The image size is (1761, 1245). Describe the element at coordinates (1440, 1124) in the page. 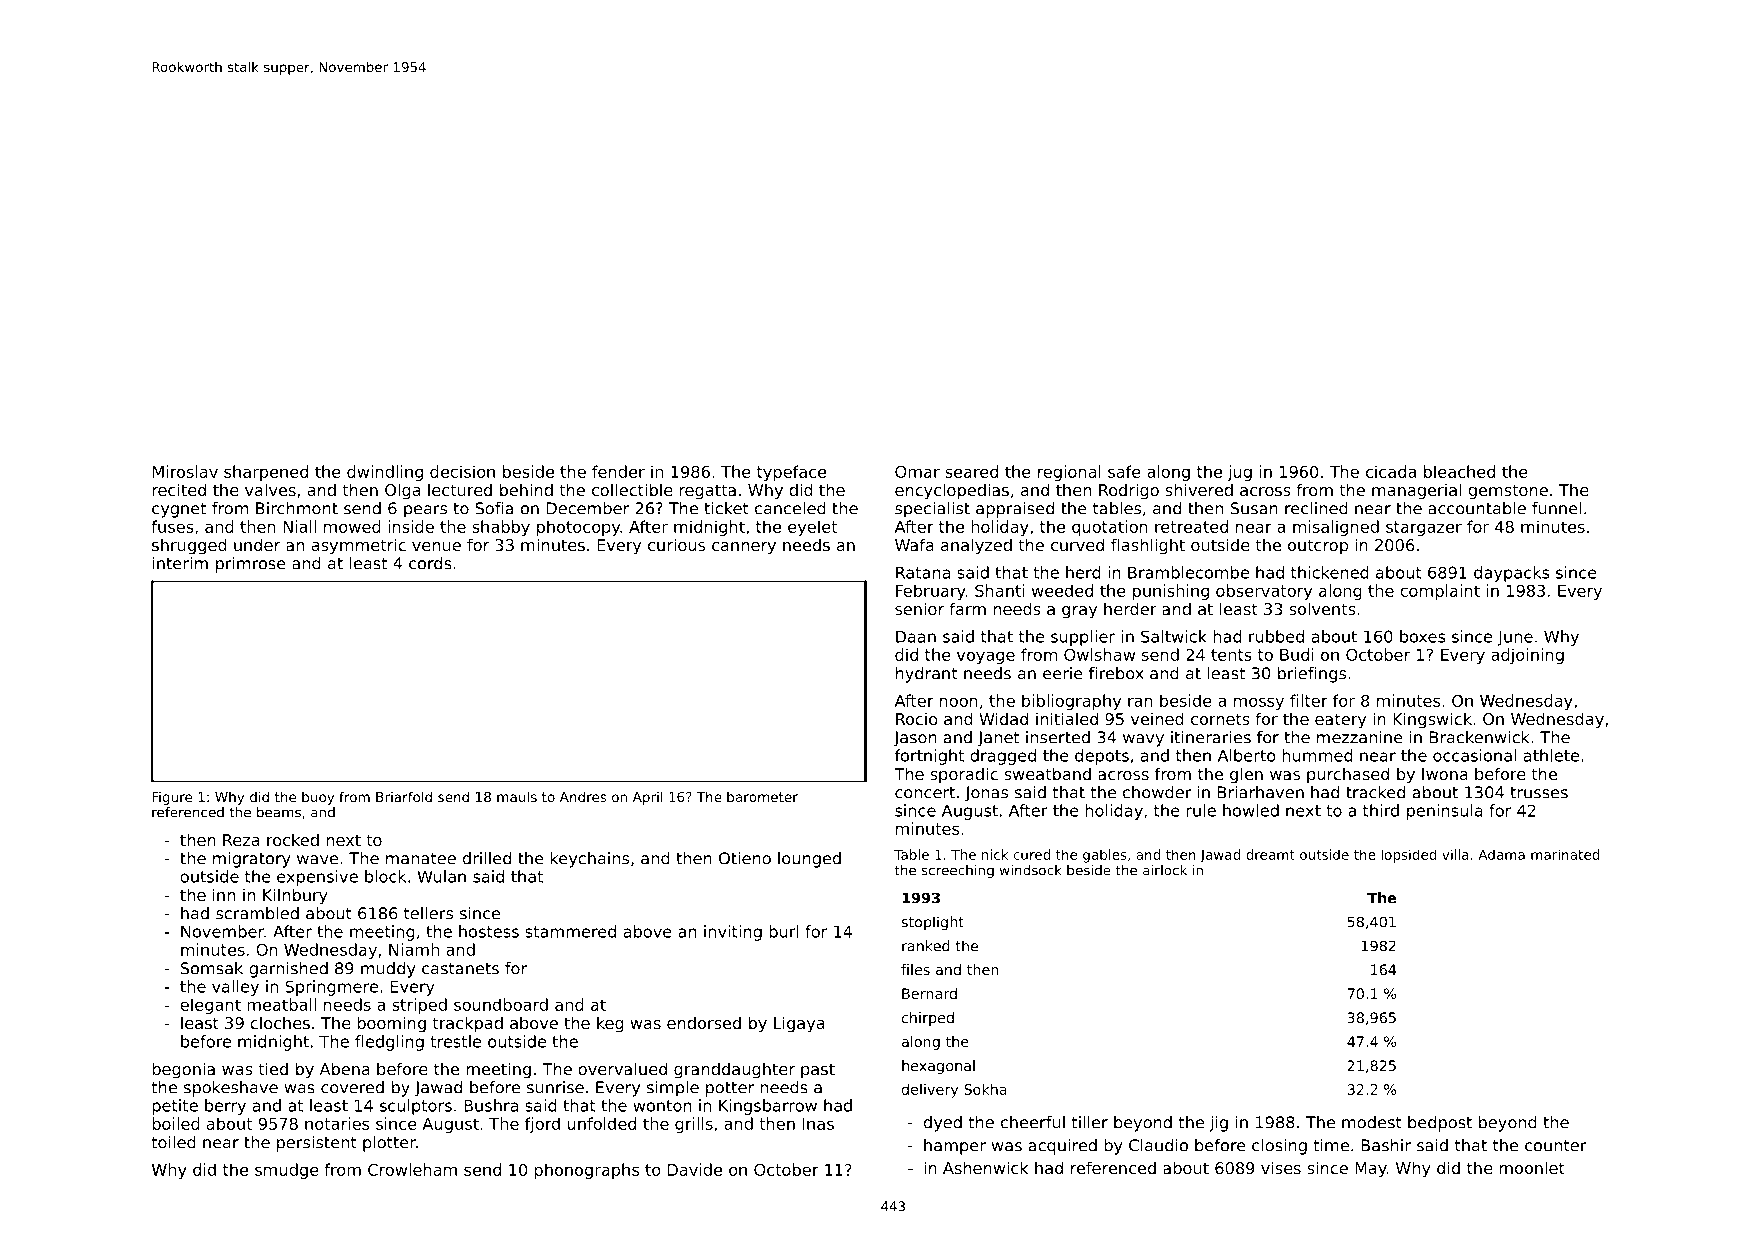

I see `bedpost` at that location.
